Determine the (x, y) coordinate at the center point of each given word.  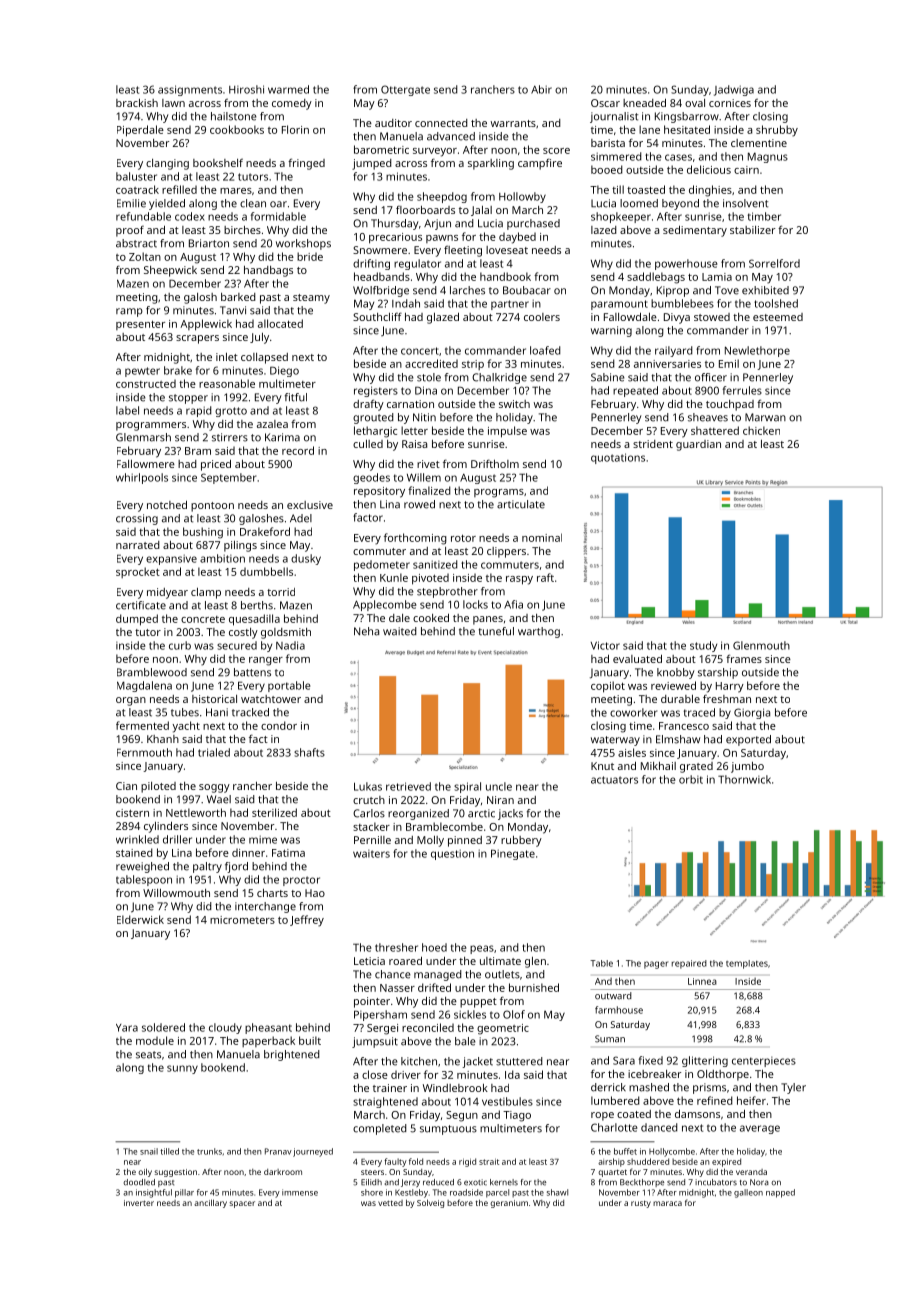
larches (467, 290)
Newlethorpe (757, 351)
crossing (137, 519)
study (703, 646)
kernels (504, 1182)
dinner (248, 852)
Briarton (209, 243)
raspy (519, 580)
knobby (675, 673)
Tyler (793, 1088)
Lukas (368, 786)
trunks (209, 1151)
